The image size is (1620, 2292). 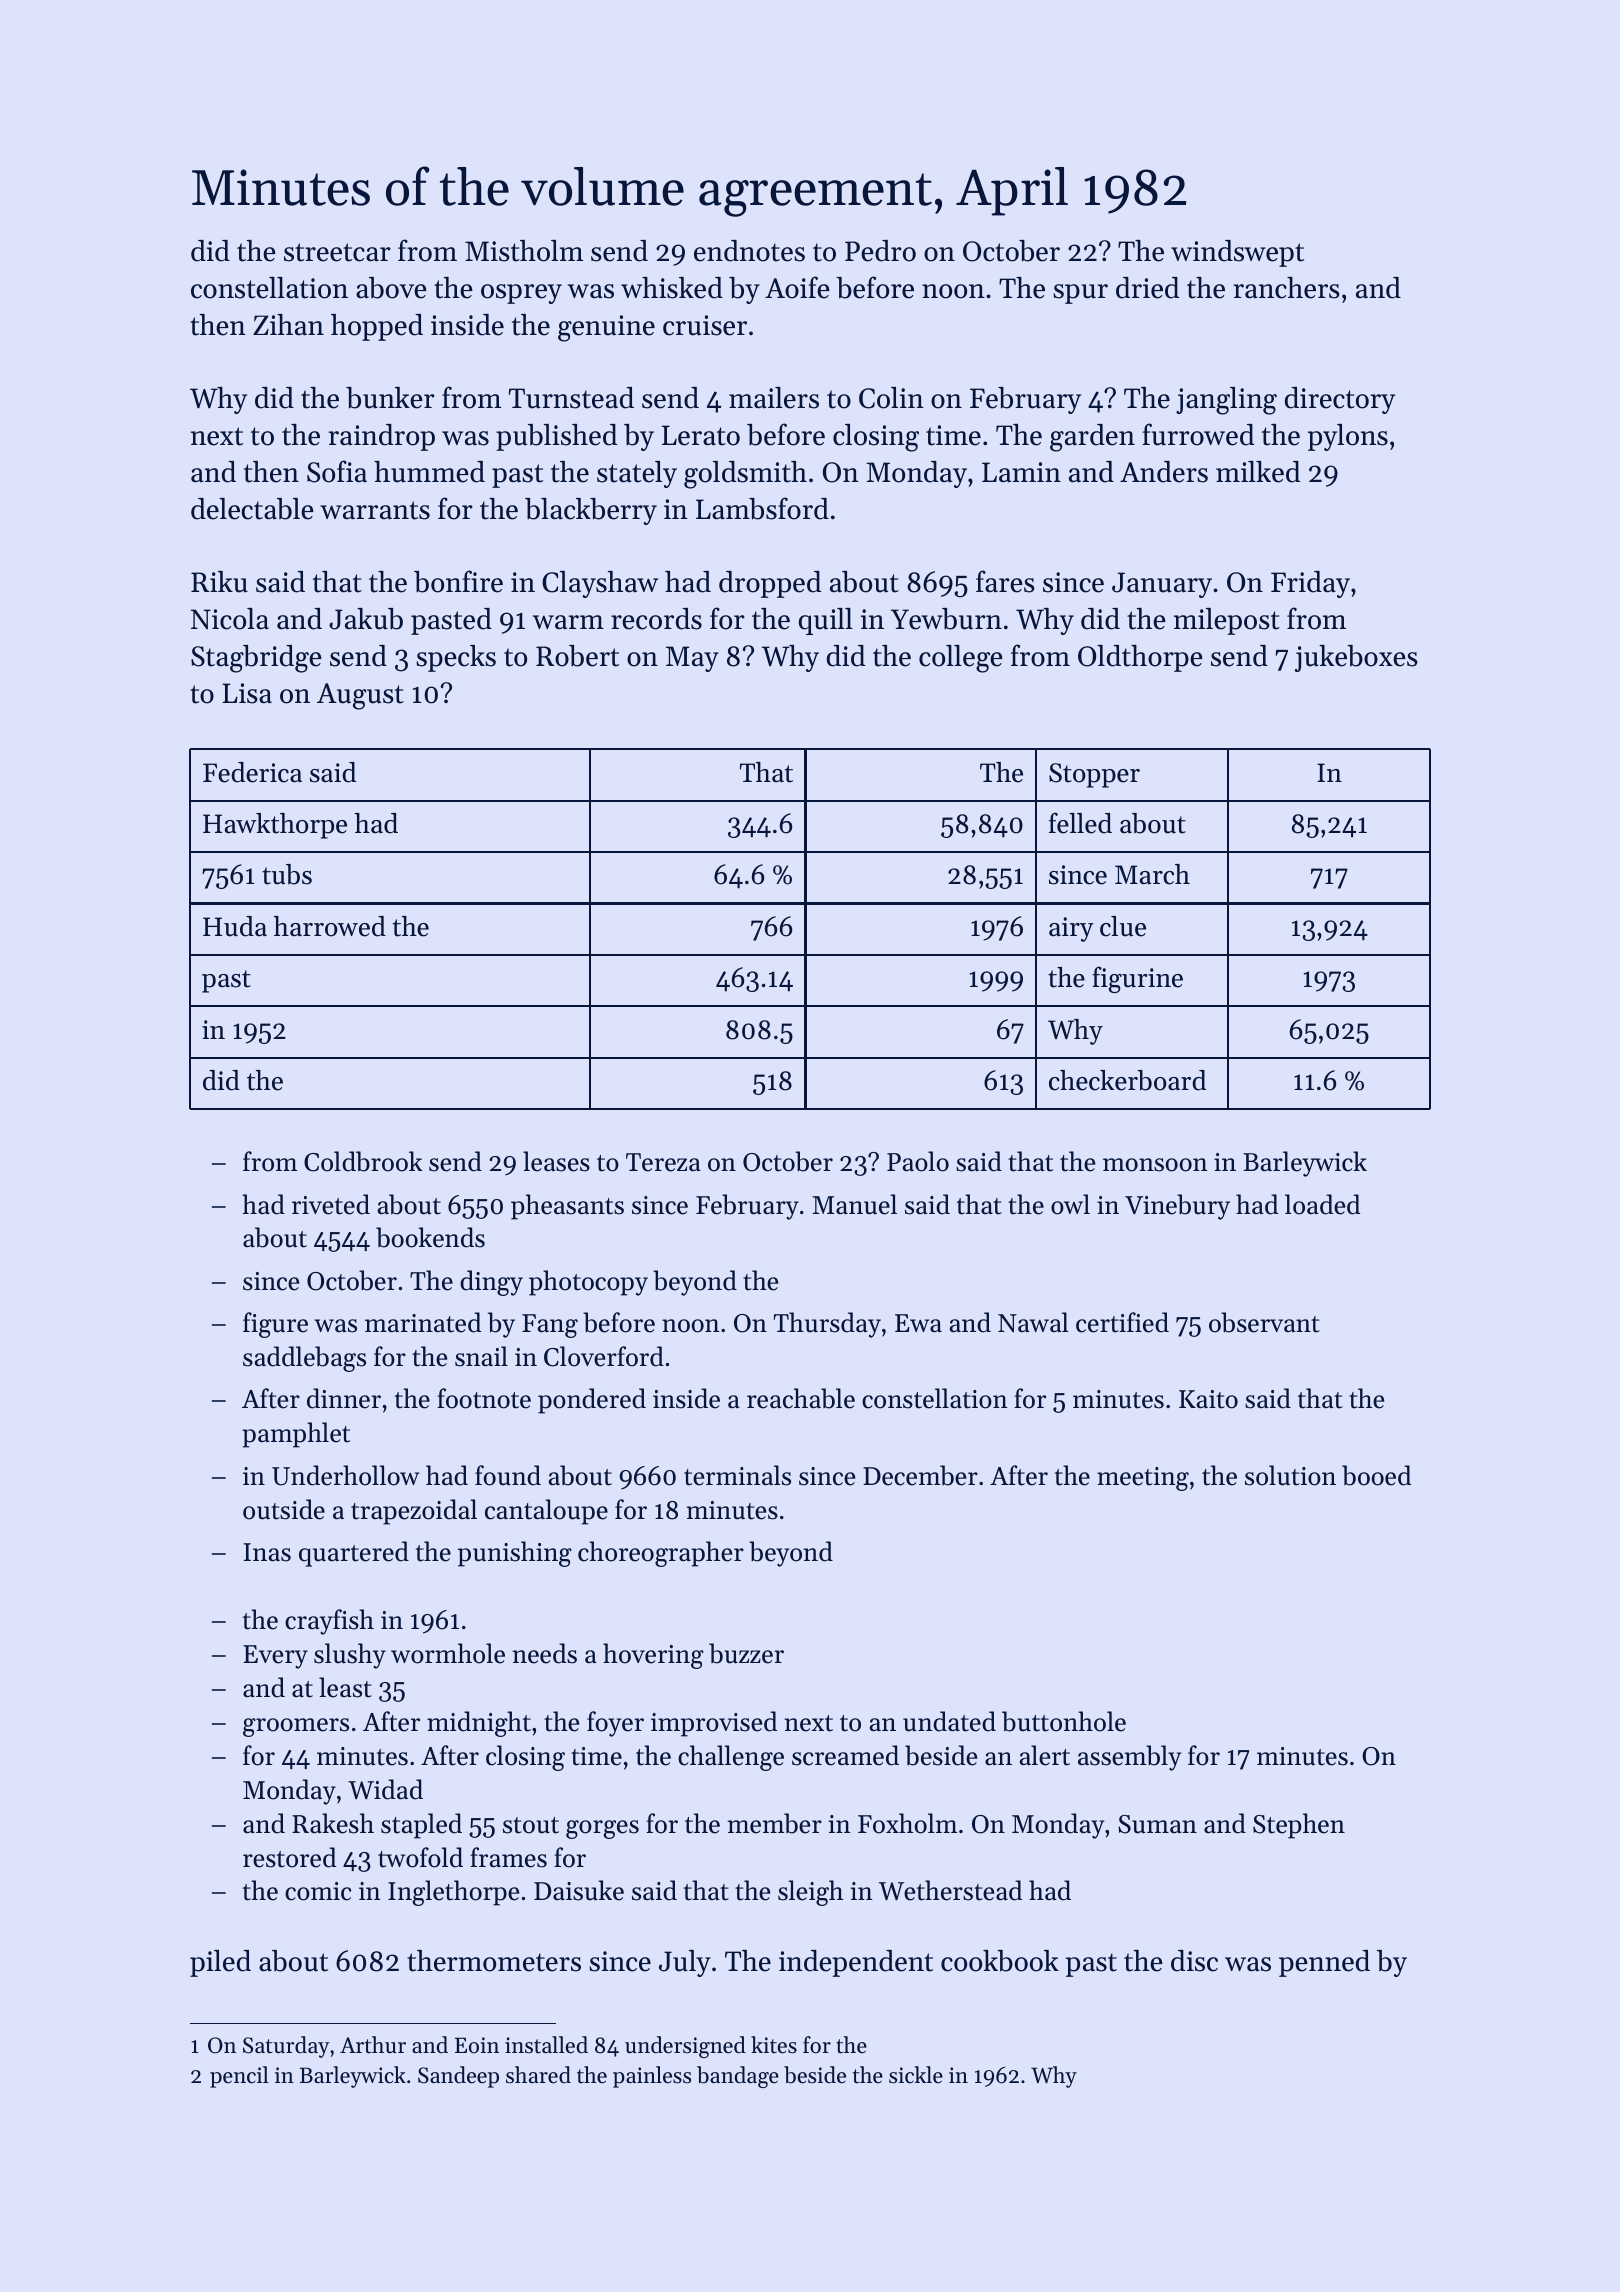 What do you see at coordinates (275, 1657) in the screenshot?
I see `Every` at bounding box center [275, 1657].
